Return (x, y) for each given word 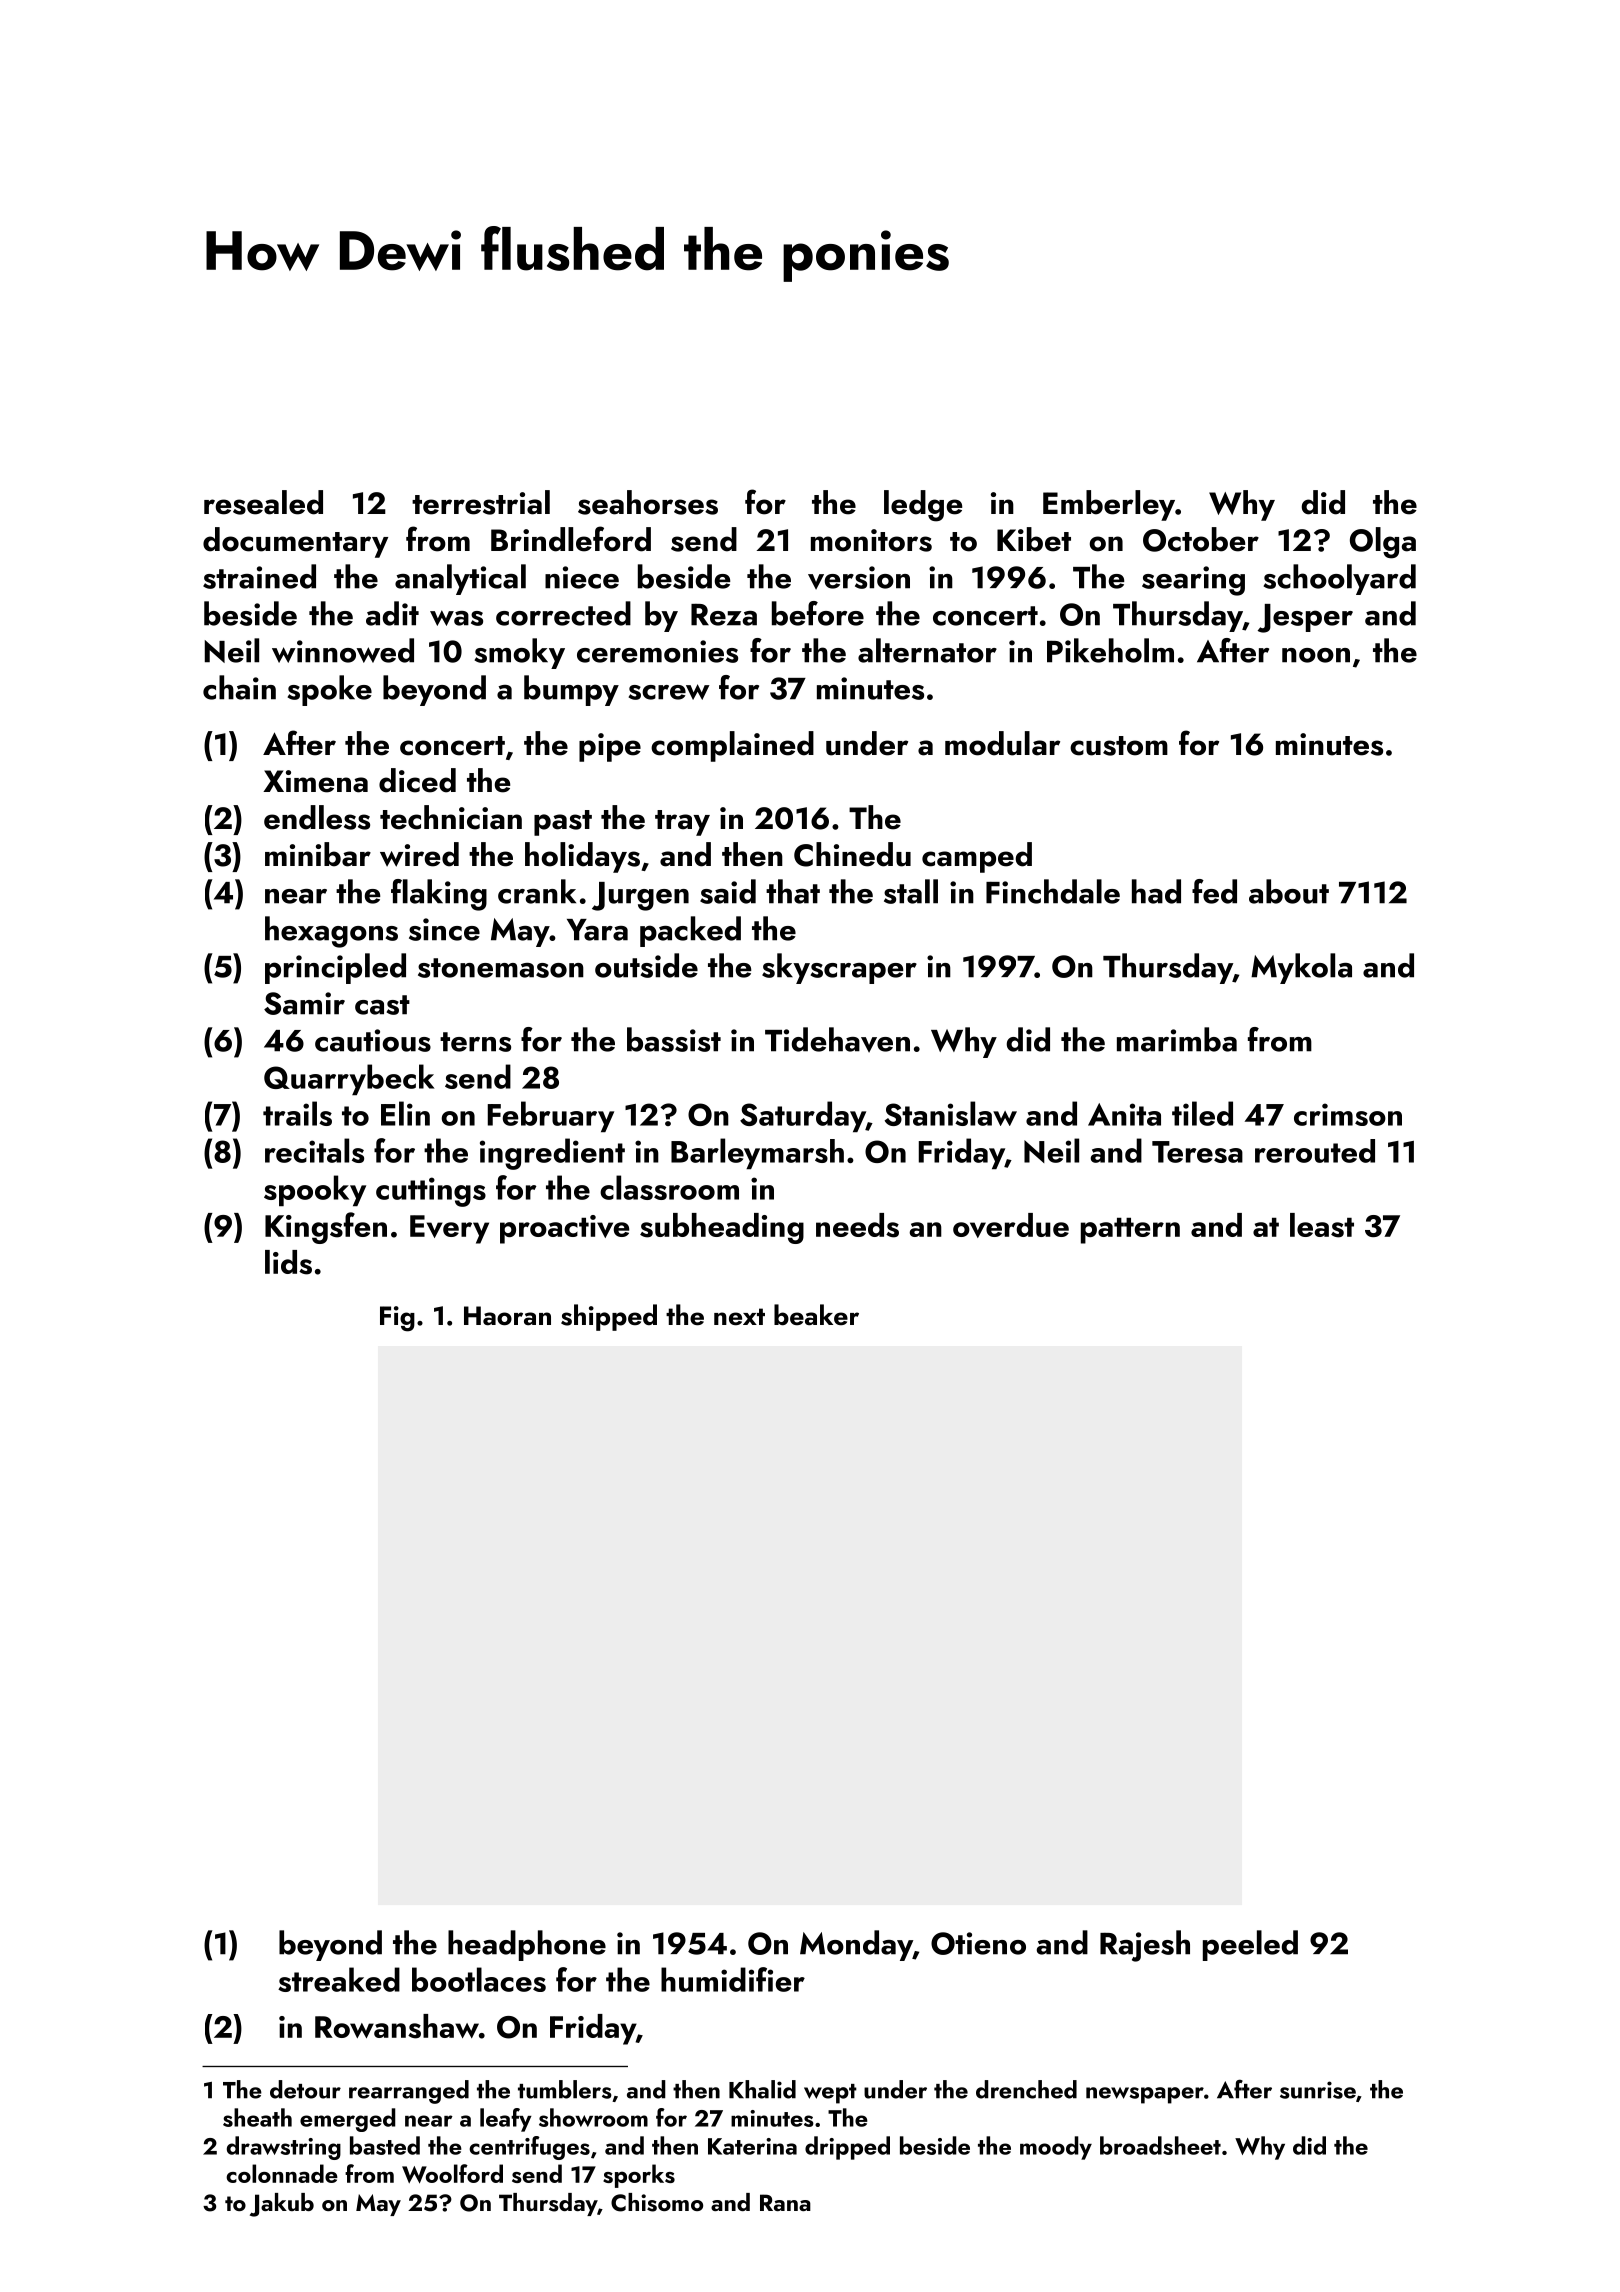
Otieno (978, 1943)
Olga (1383, 543)
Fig (397, 1319)
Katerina (752, 2146)
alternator (927, 650)
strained (259, 576)
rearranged (409, 2092)
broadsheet (1160, 2145)
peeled (1250, 1945)
